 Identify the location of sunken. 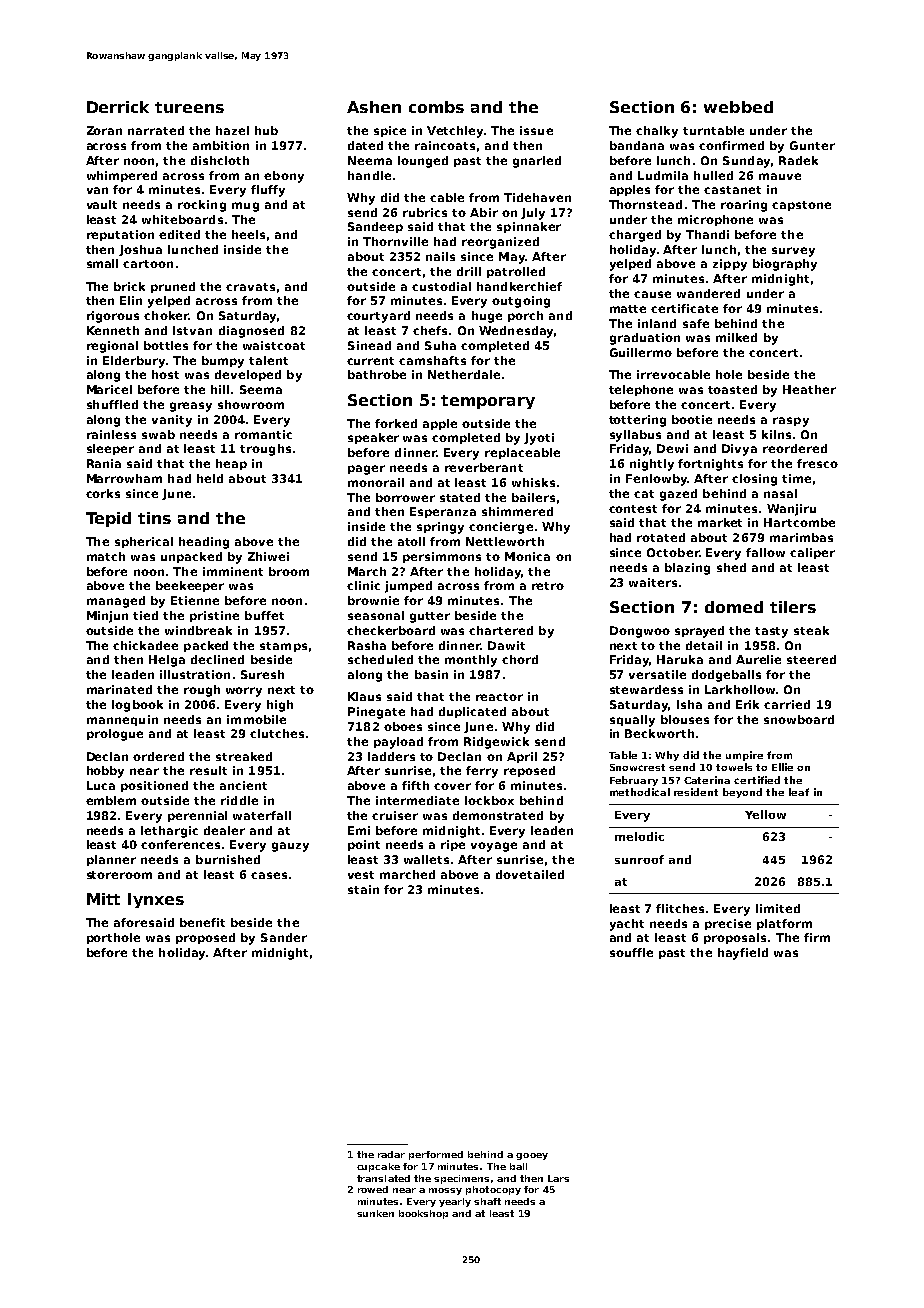
(375, 1213).
